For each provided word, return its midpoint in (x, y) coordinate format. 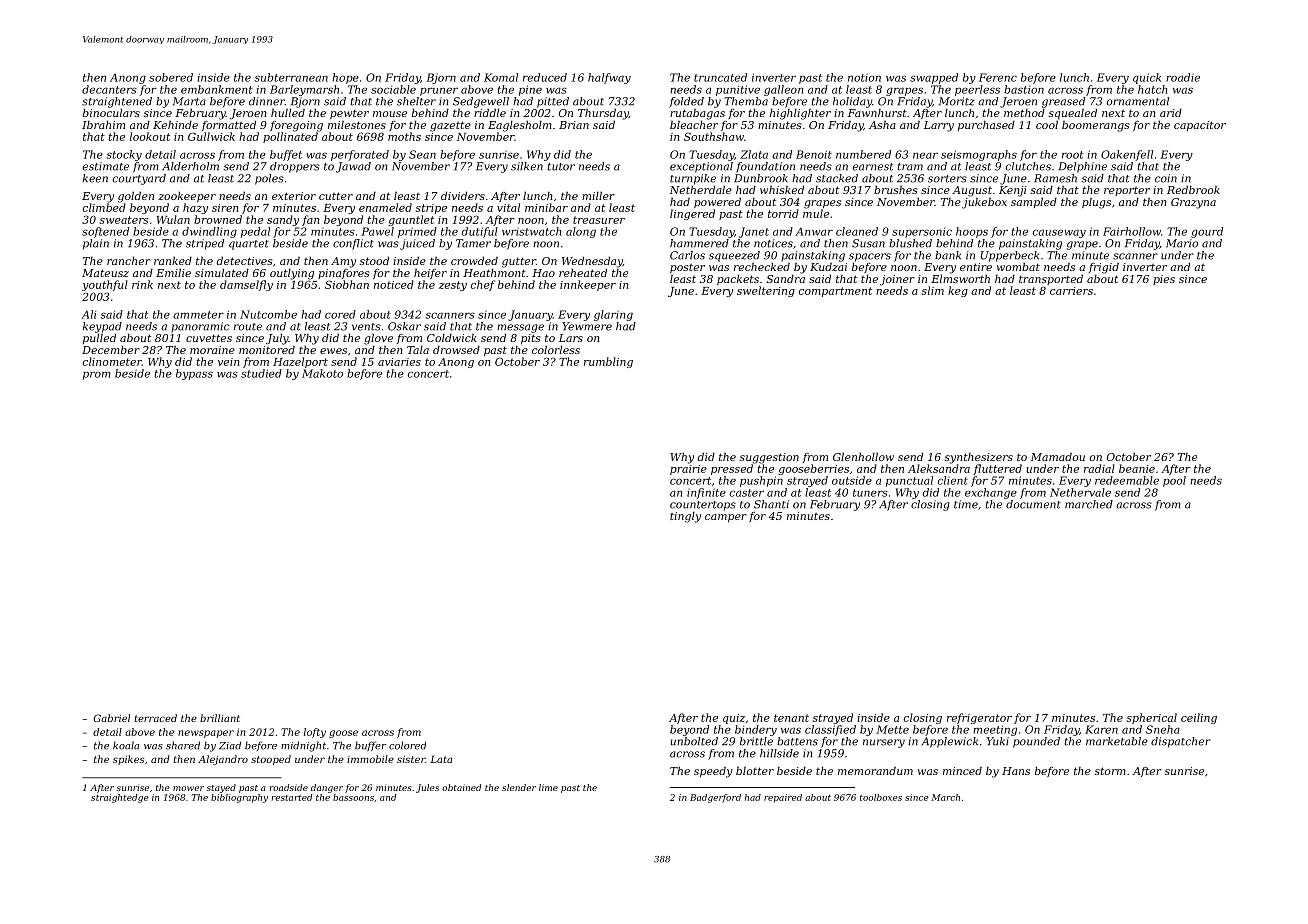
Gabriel (111, 718)
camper (726, 518)
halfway (609, 78)
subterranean (291, 77)
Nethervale (1080, 492)
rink (142, 284)
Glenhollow (863, 456)
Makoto (322, 373)
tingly (685, 517)
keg (958, 291)
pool (1174, 481)
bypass (194, 374)
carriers (1071, 291)
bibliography (239, 798)
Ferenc (998, 77)
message (520, 328)
